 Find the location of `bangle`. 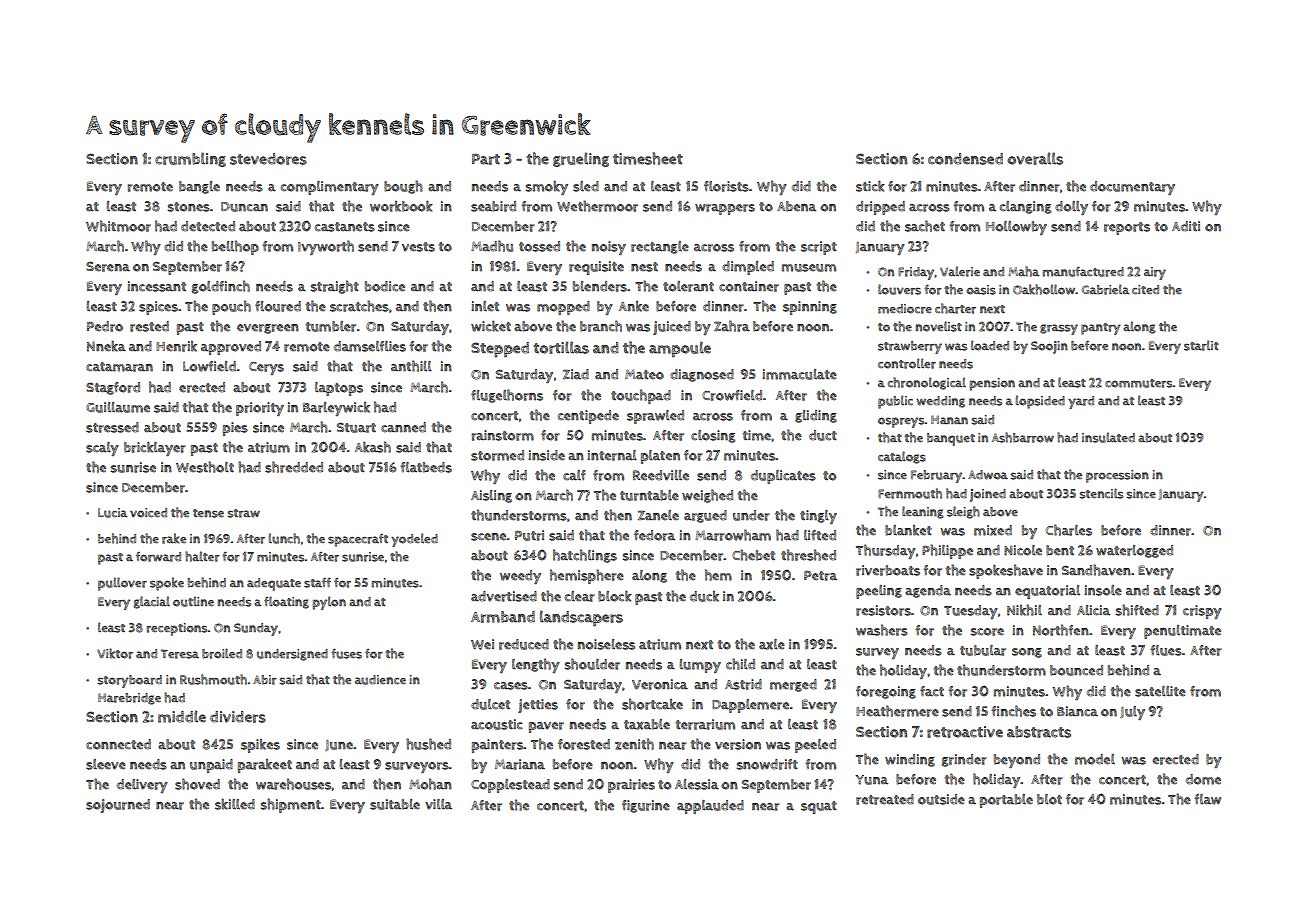

bangle is located at coordinates (199, 187).
